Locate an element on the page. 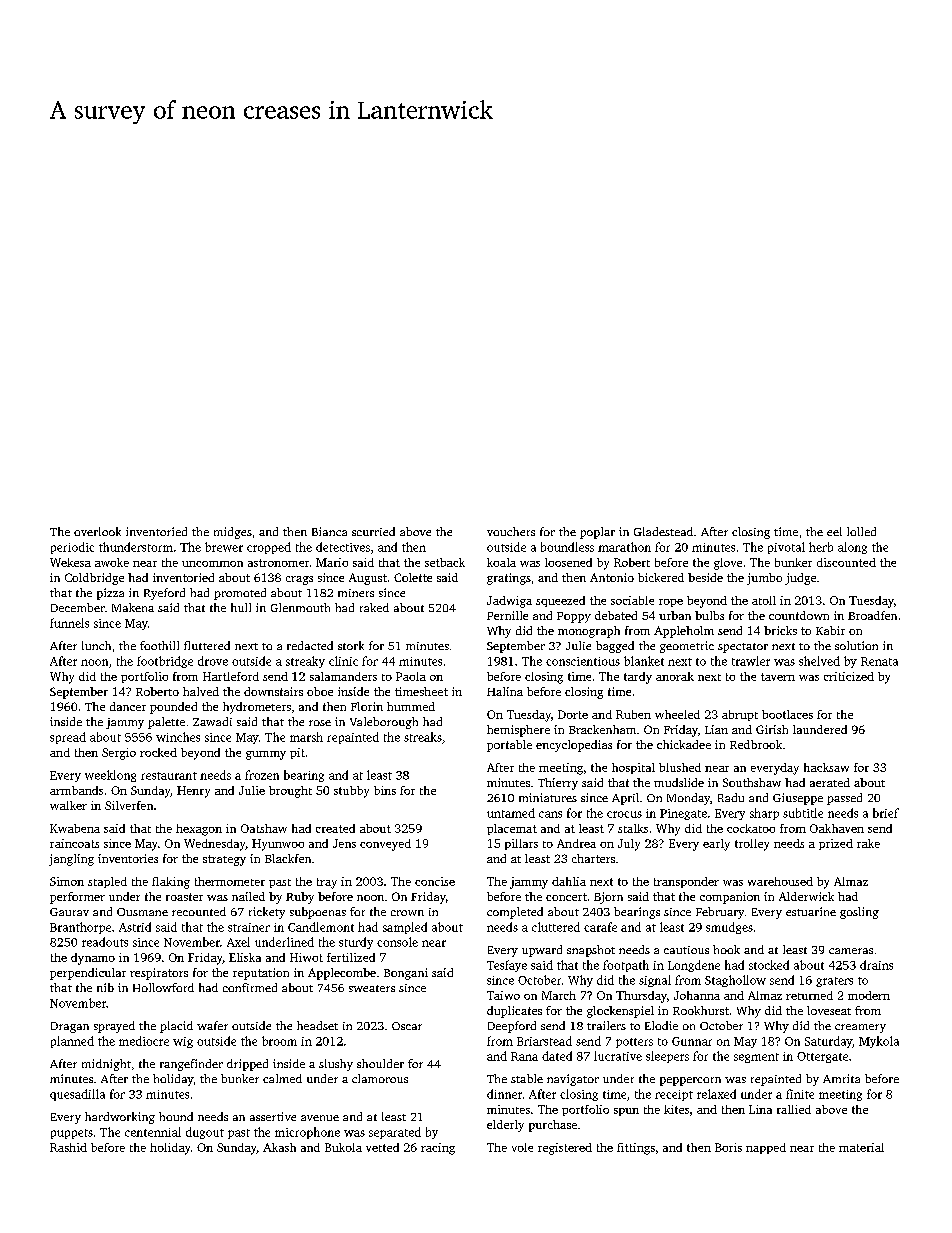  conveyed is located at coordinates (385, 845).
